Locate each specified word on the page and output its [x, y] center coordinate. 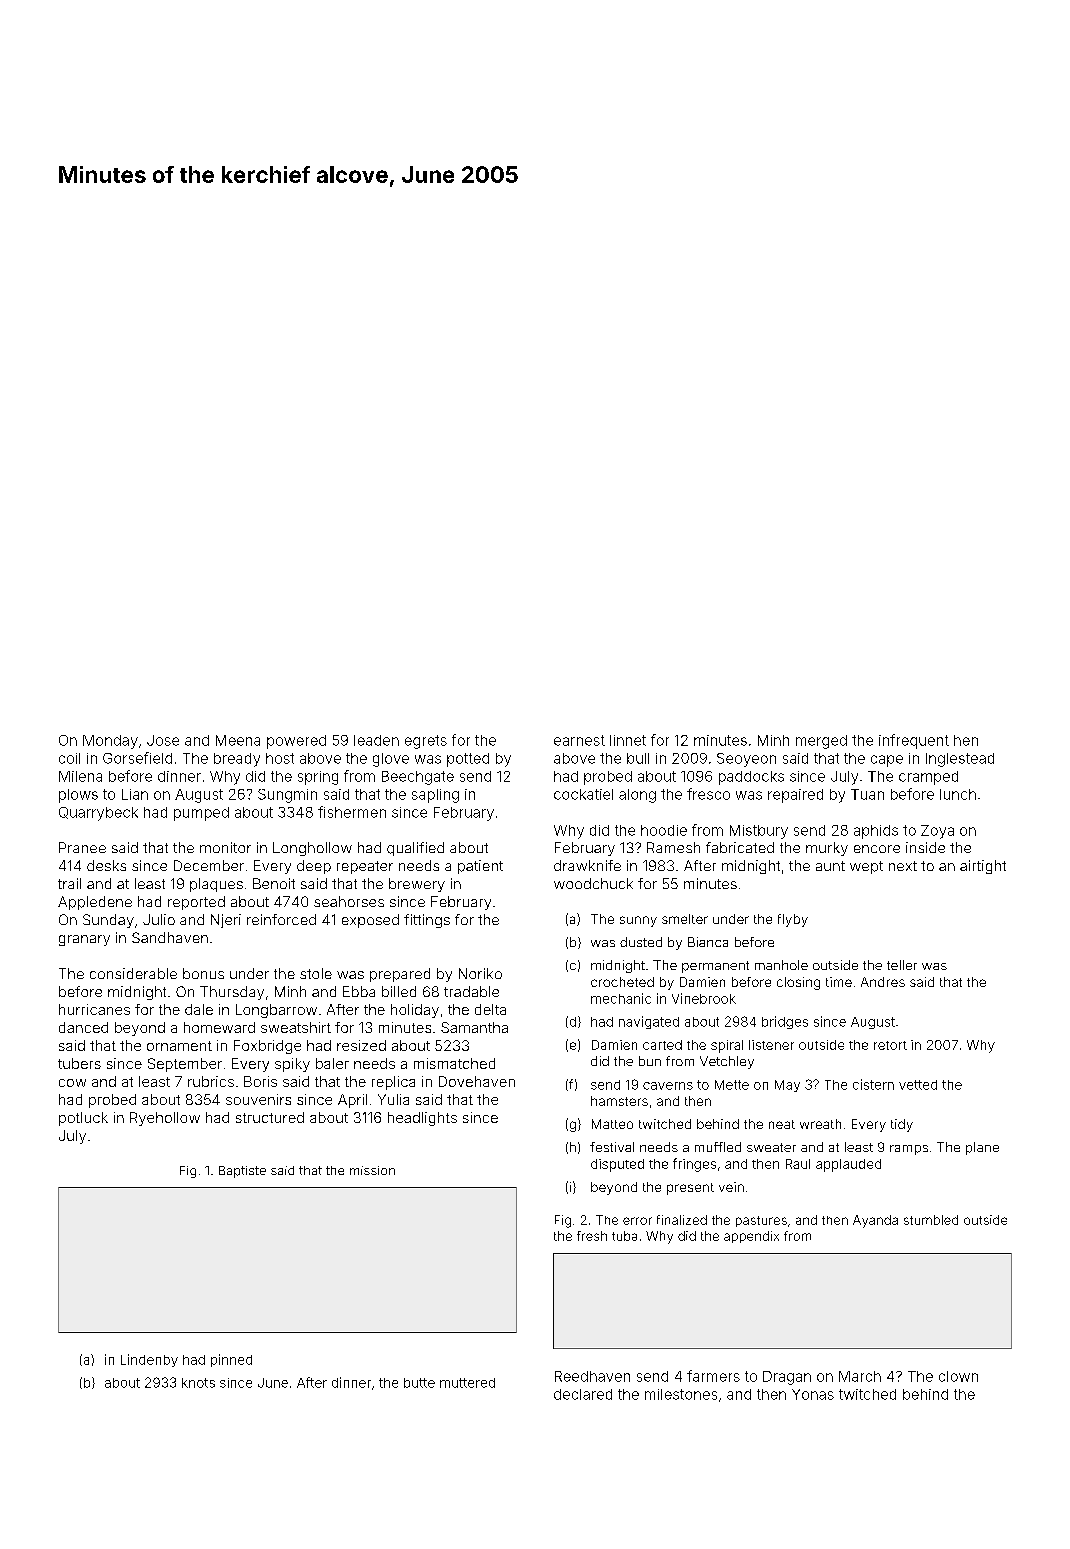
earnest [579, 740]
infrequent [914, 741]
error [637, 1221]
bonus [203, 973]
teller [902, 965]
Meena [238, 740]
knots [198, 1383]
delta [490, 1009]
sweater [771, 1147]
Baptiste [242, 1172]
